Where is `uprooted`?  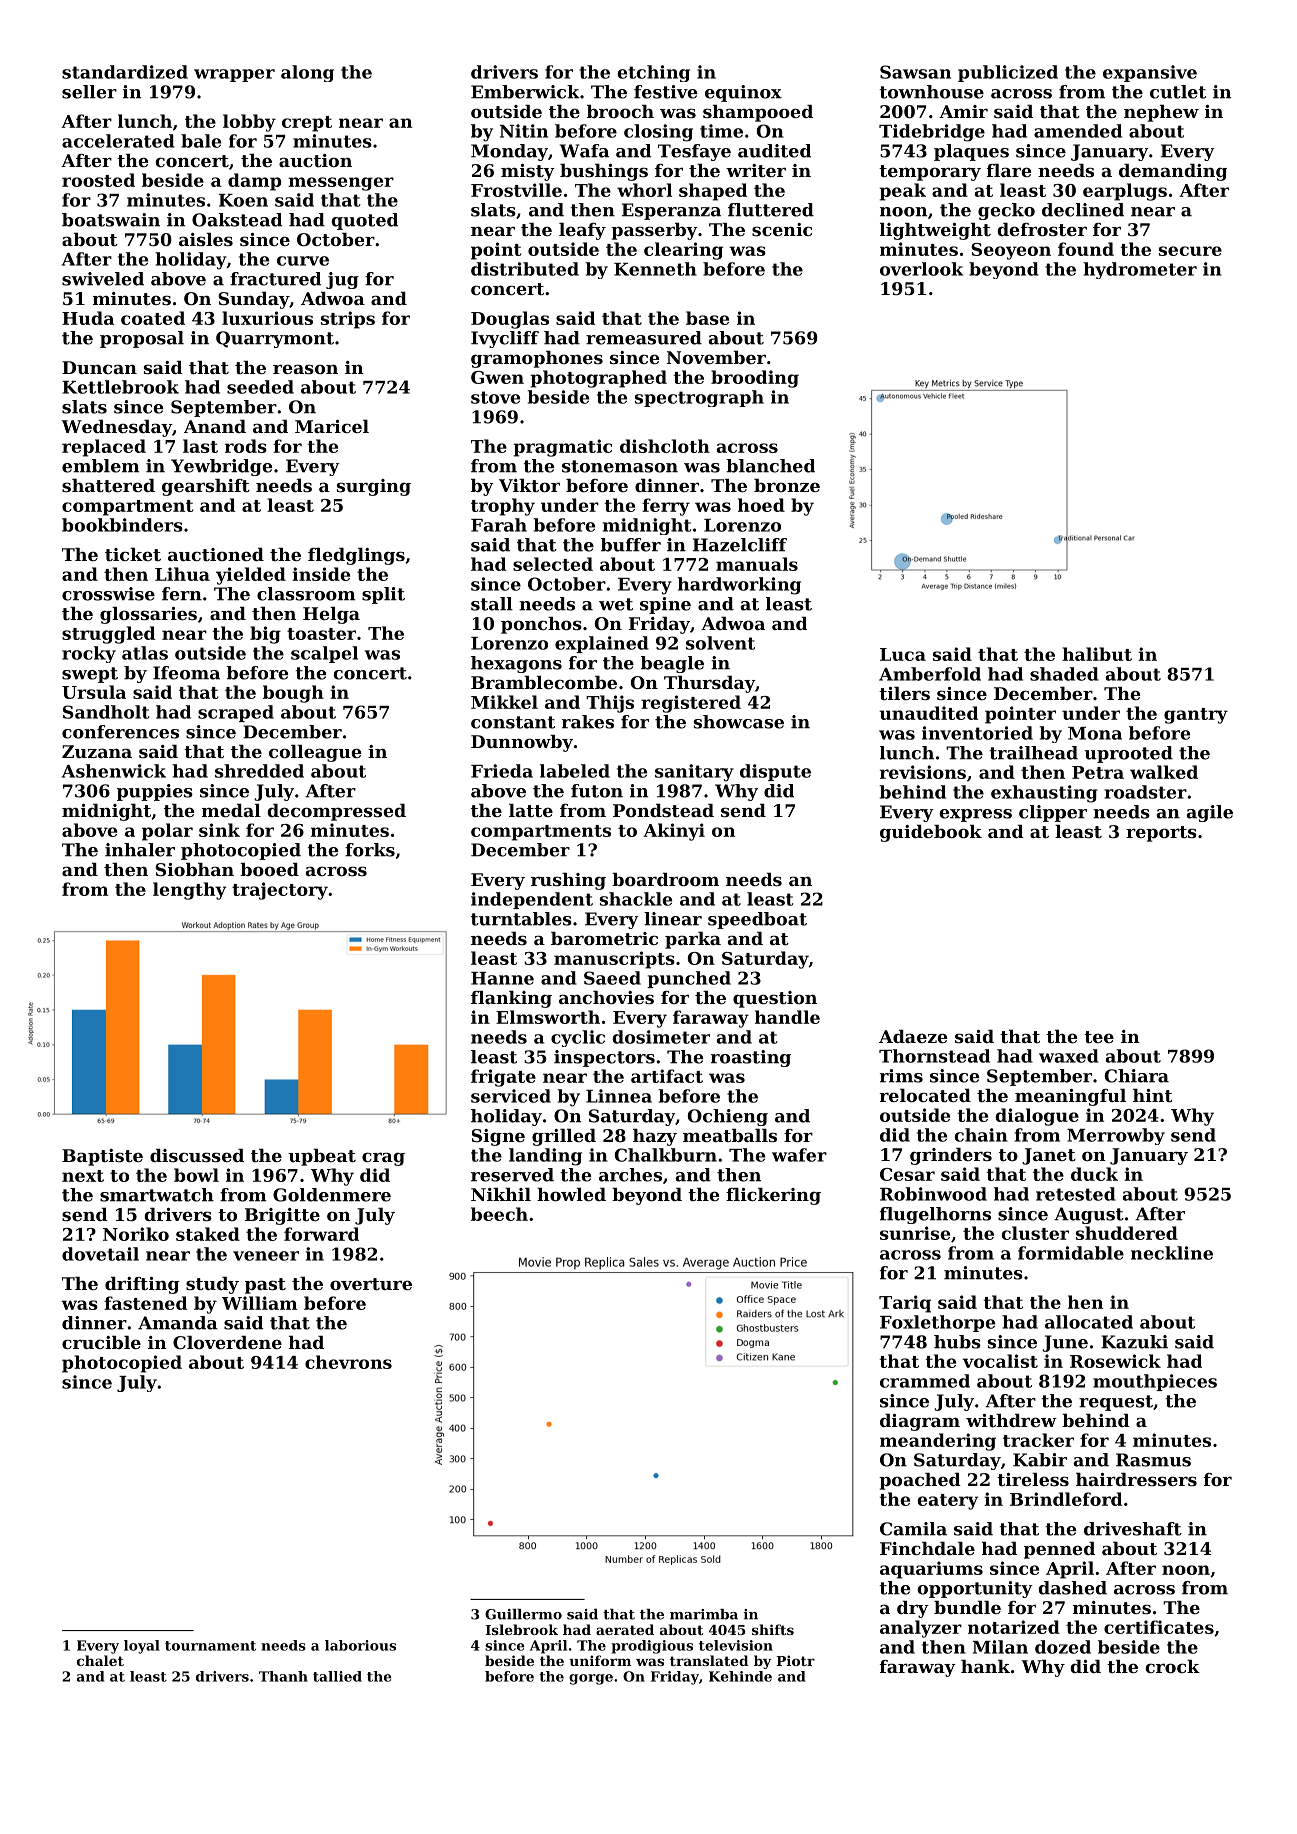
uprooted is located at coordinates (1128, 754).
